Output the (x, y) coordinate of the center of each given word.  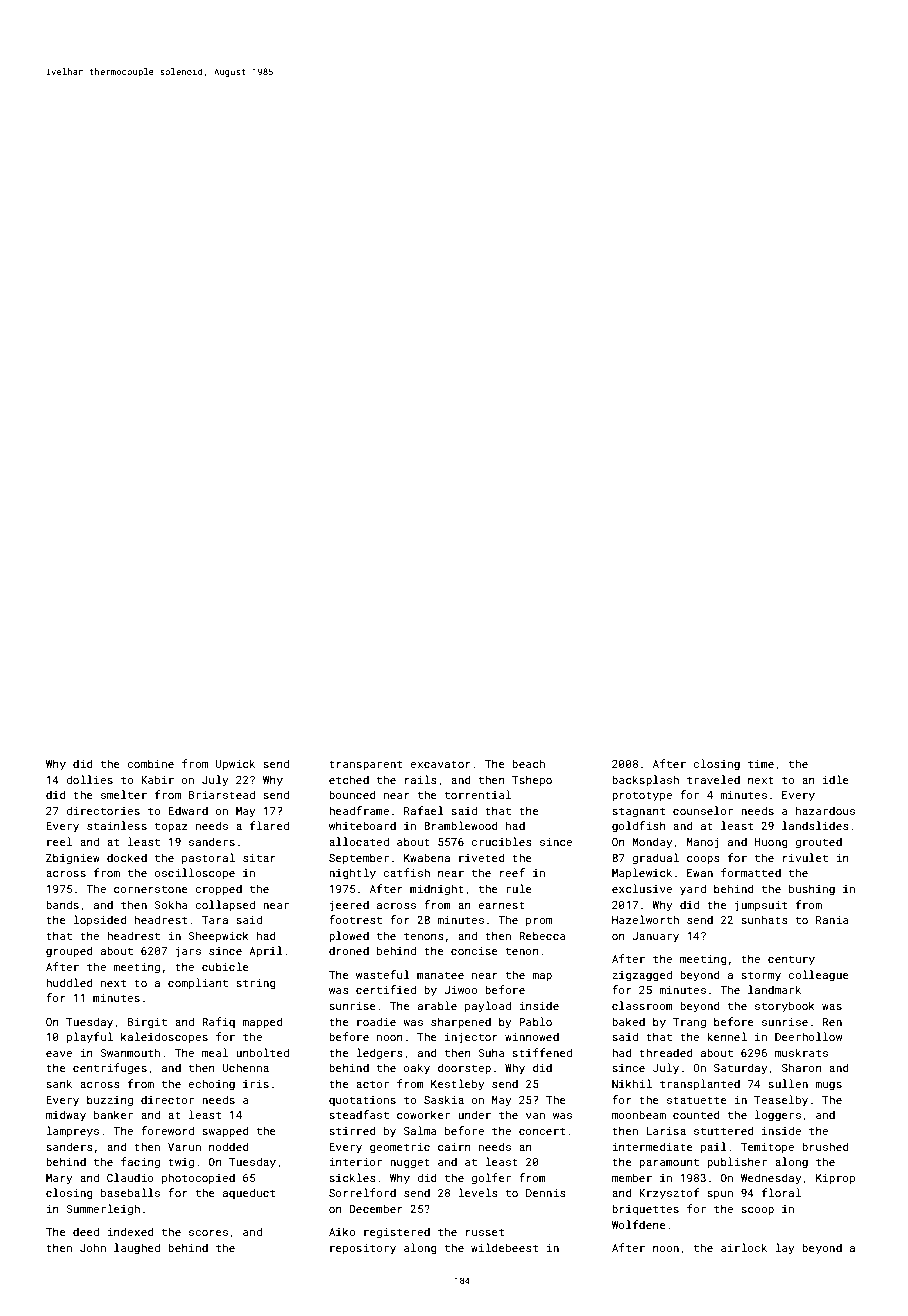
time (761, 764)
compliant (198, 983)
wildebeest (504, 1247)
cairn (454, 1147)
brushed (825, 1146)
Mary (59, 1179)
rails (421, 779)
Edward (188, 810)
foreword (167, 1130)
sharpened (461, 1022)
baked (628, 1021)
